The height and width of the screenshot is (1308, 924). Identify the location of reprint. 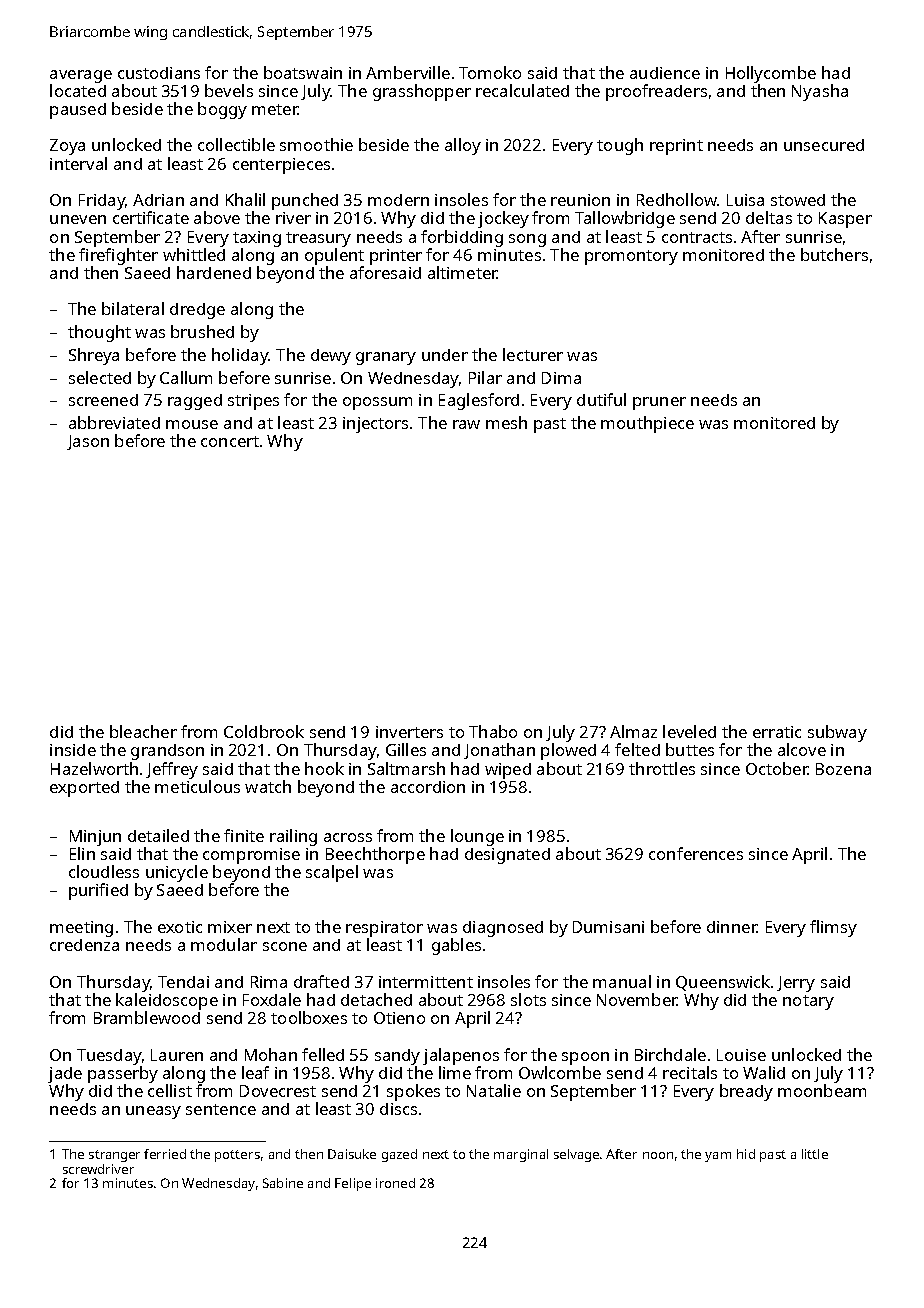
(676, 147).
